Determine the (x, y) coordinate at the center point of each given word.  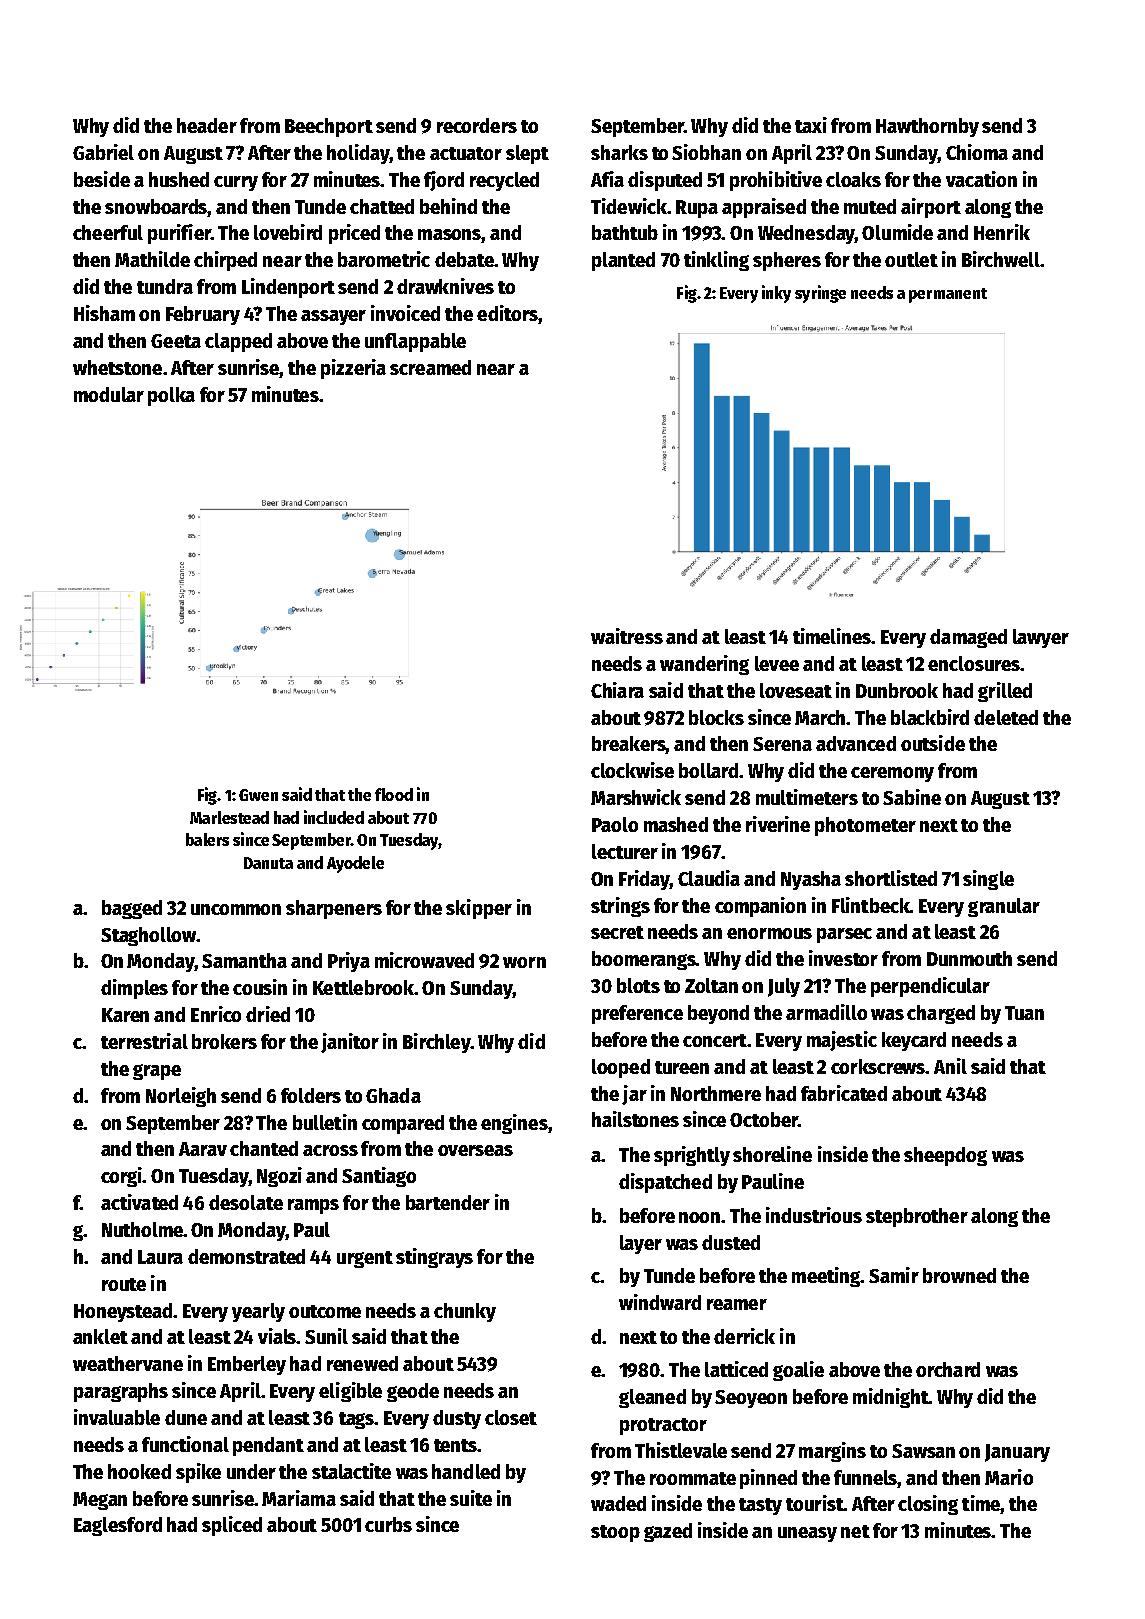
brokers (224, 1041)
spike (198, 1473)
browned (959, 1275)
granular (1004, 907)
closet (511, 1417)
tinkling (716, 261)
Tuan (1024, 1013)
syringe (820, 294)
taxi (811, 125)
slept (527, 154)
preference (637, 1014)
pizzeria (353, 369)
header (207, 125)
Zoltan (711, 985)
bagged (132, 909)
